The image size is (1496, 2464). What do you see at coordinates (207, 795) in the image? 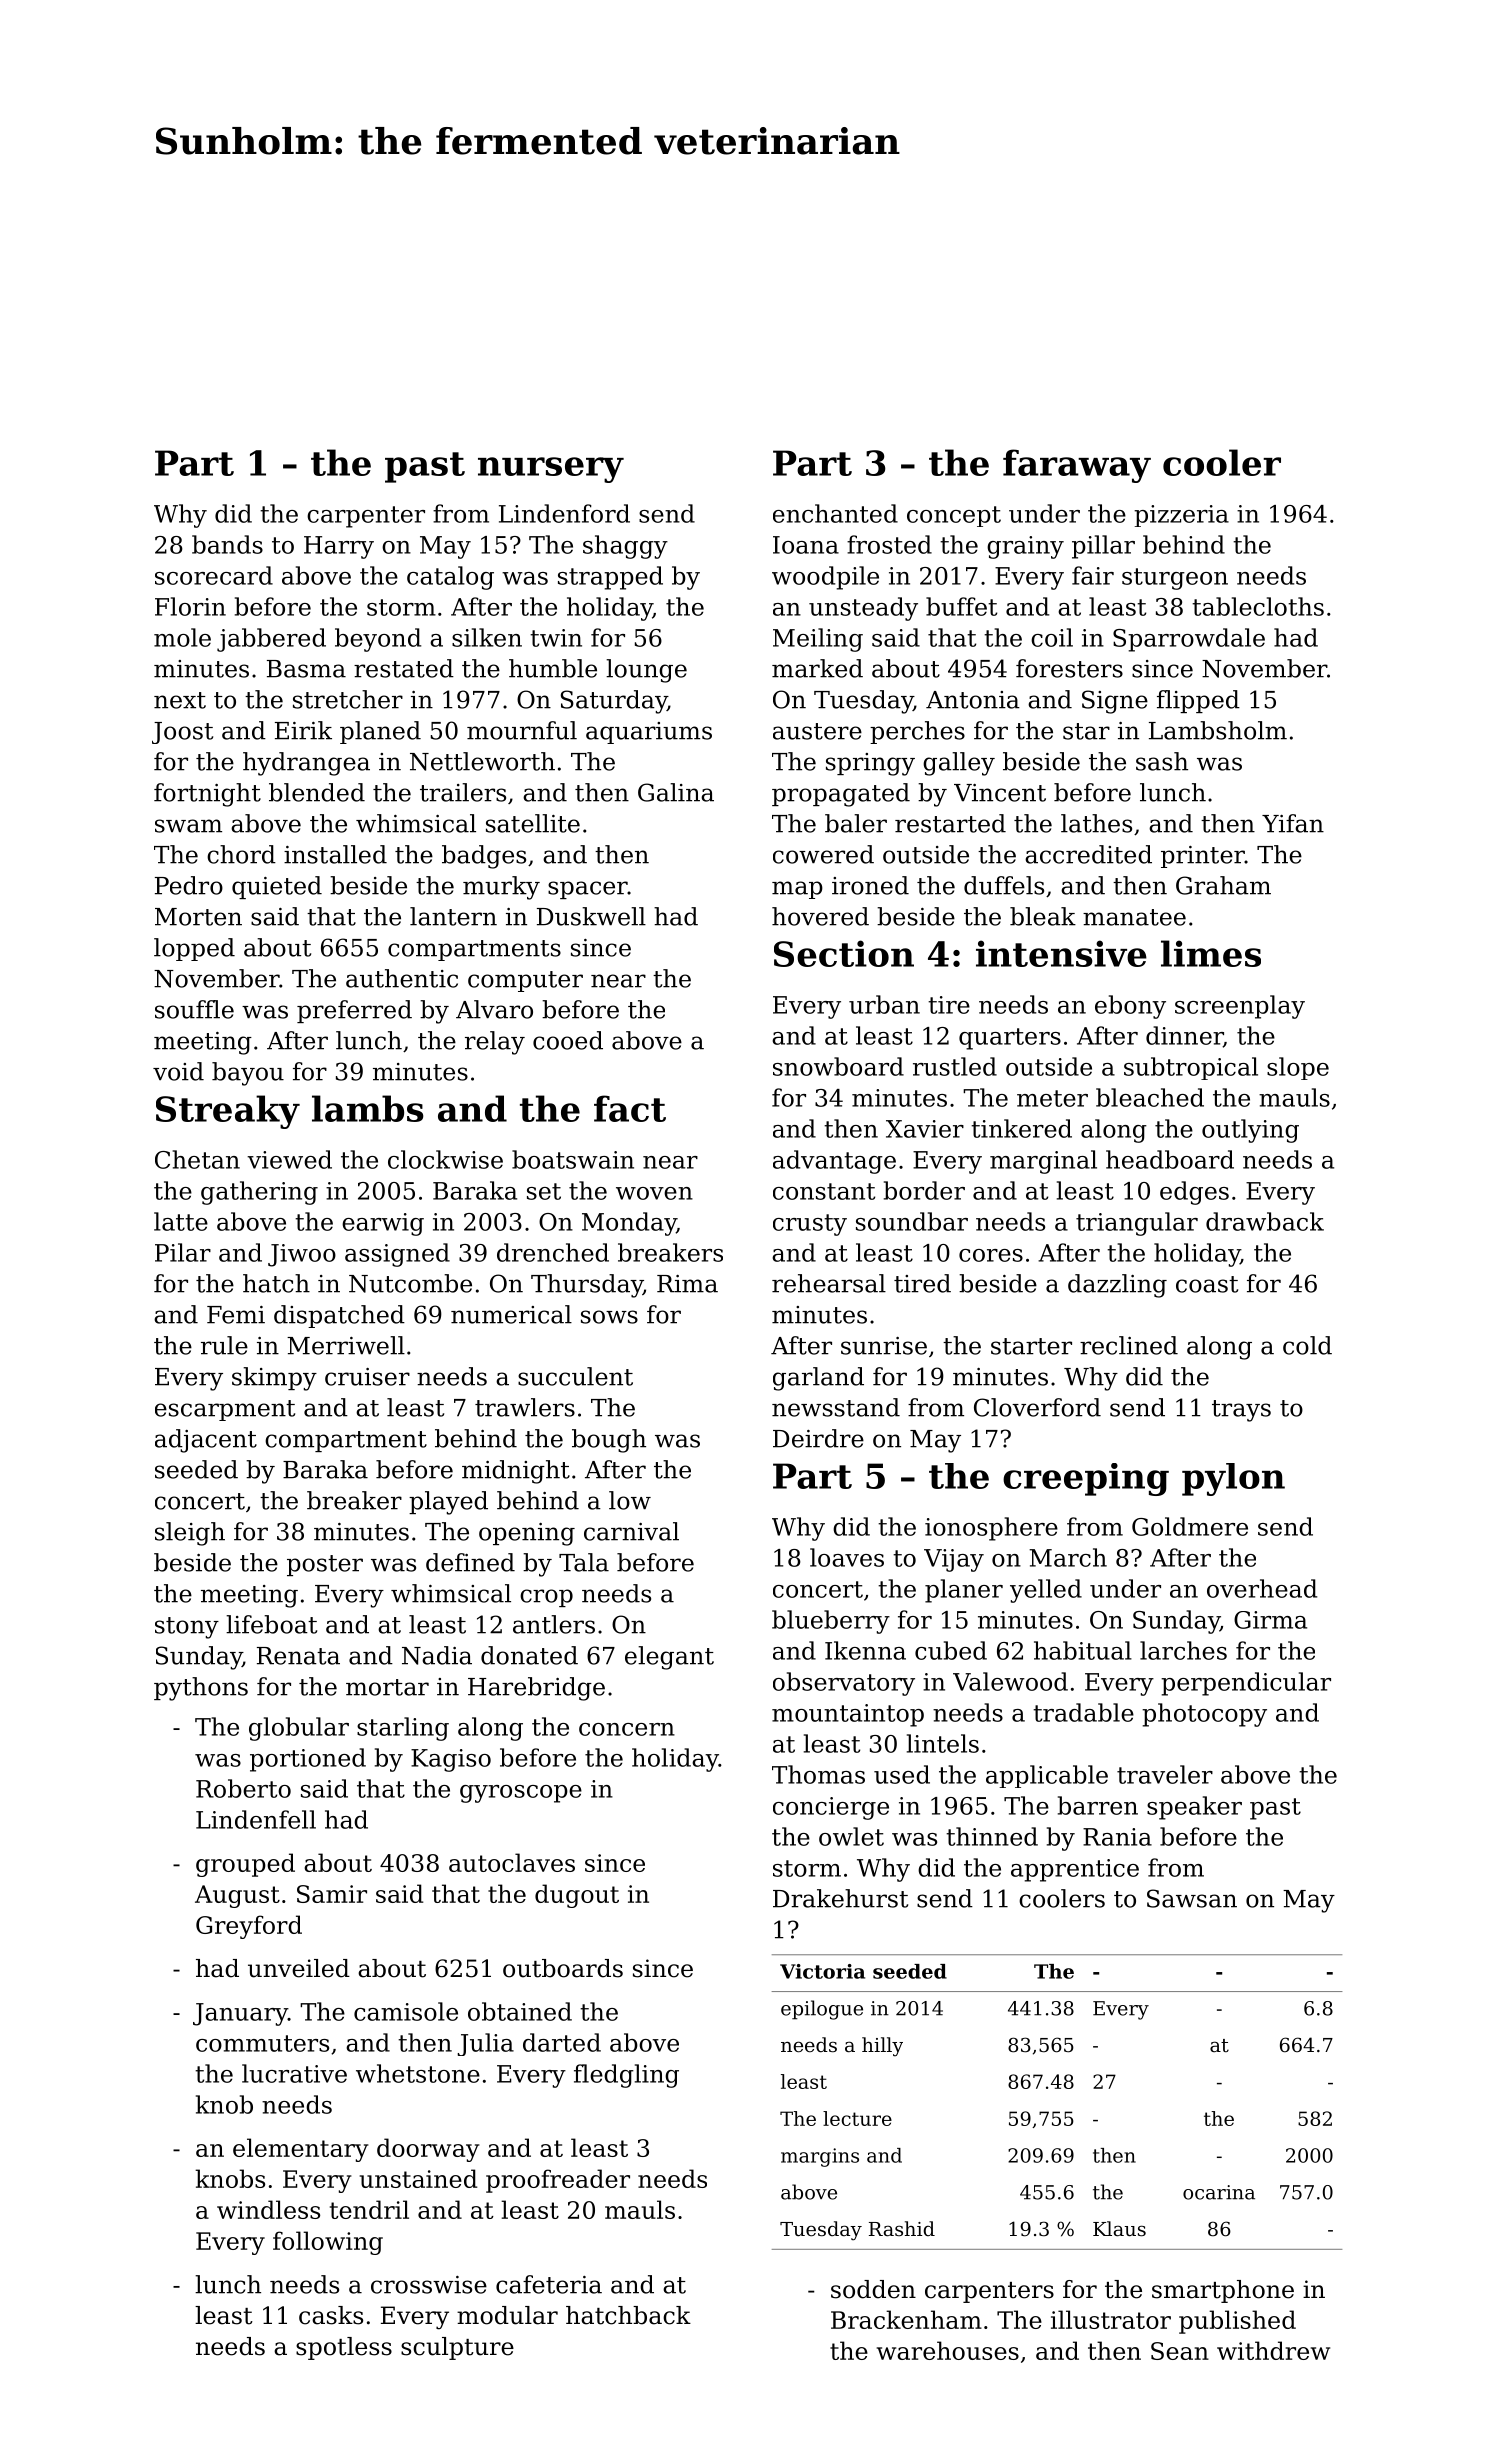
I see `fortnight` at bounding box center [207, 795].
